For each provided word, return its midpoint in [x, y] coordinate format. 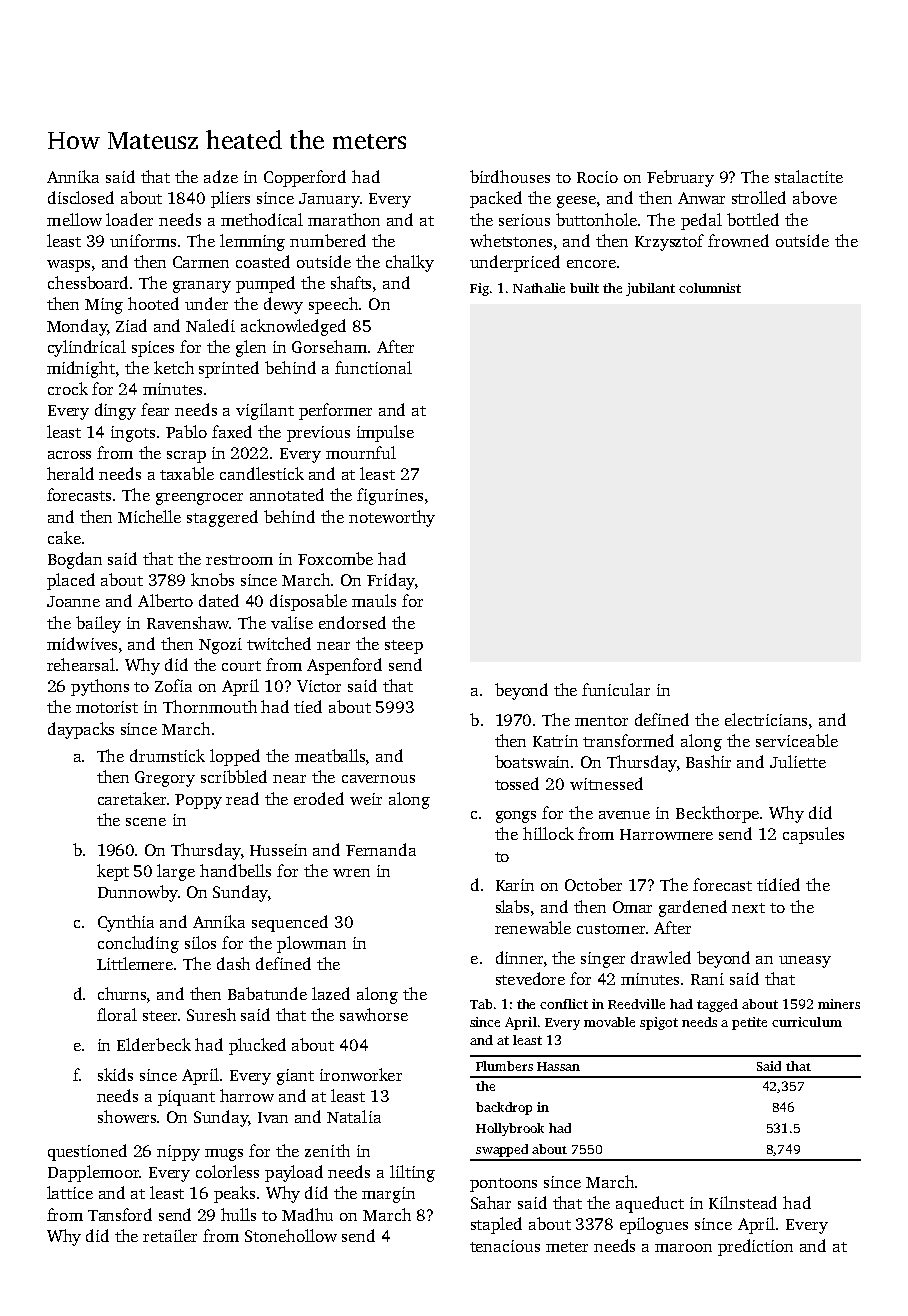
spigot [659, 1023]
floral [117, 1014]
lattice [70, 1192]
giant [295, 1077]
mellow [74, 219]
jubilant [650, 289]
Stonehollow [291, 1235]
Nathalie [539, 288]
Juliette [798, 761]
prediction [755, 1247]
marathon [344, 219]
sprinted [229, 369]
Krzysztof [669, 242]
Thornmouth [210, 706]
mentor [601, 721]
